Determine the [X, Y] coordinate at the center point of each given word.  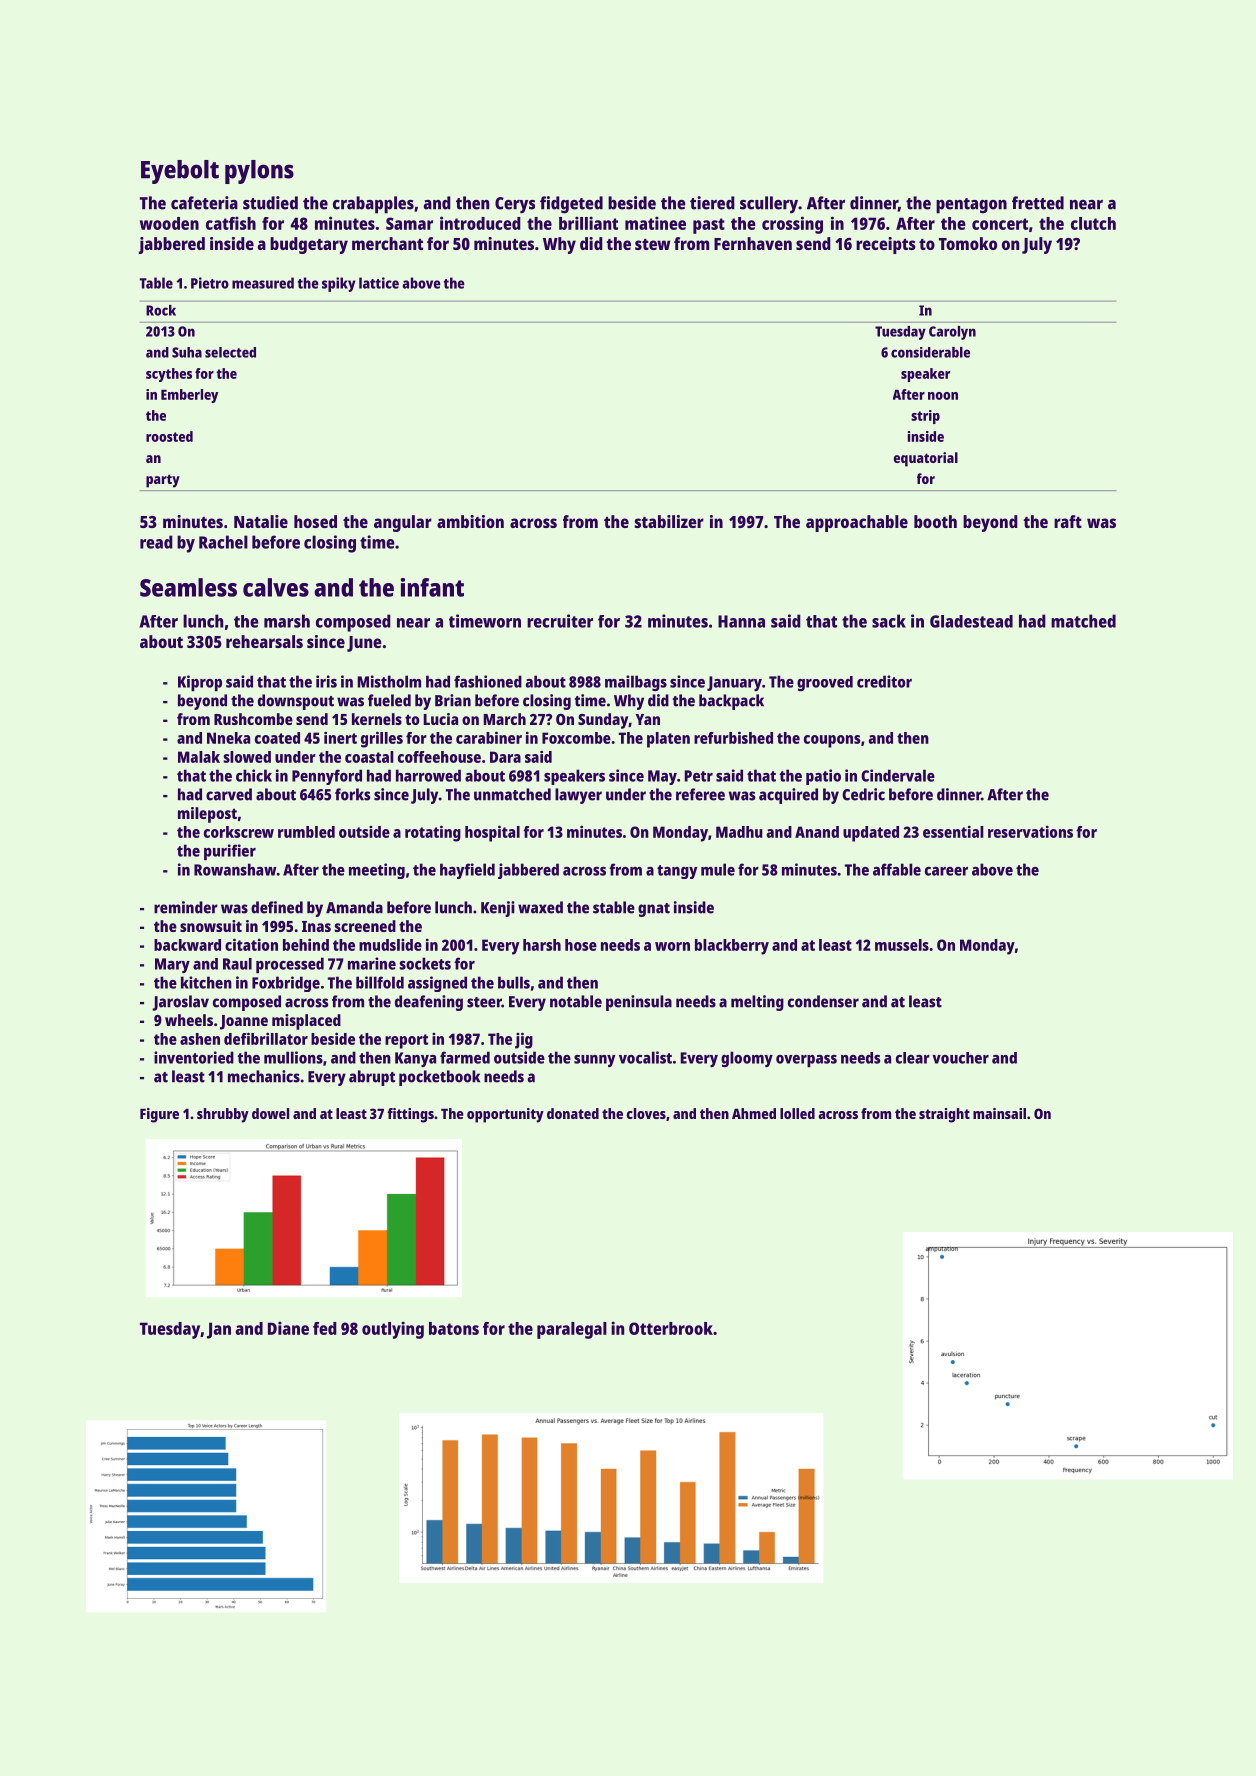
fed [325, 1328]
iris [326, 681]
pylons [259, 172]
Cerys [515, 205]
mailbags [636, 683]
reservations [1030, 832]
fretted [1038, 203]
